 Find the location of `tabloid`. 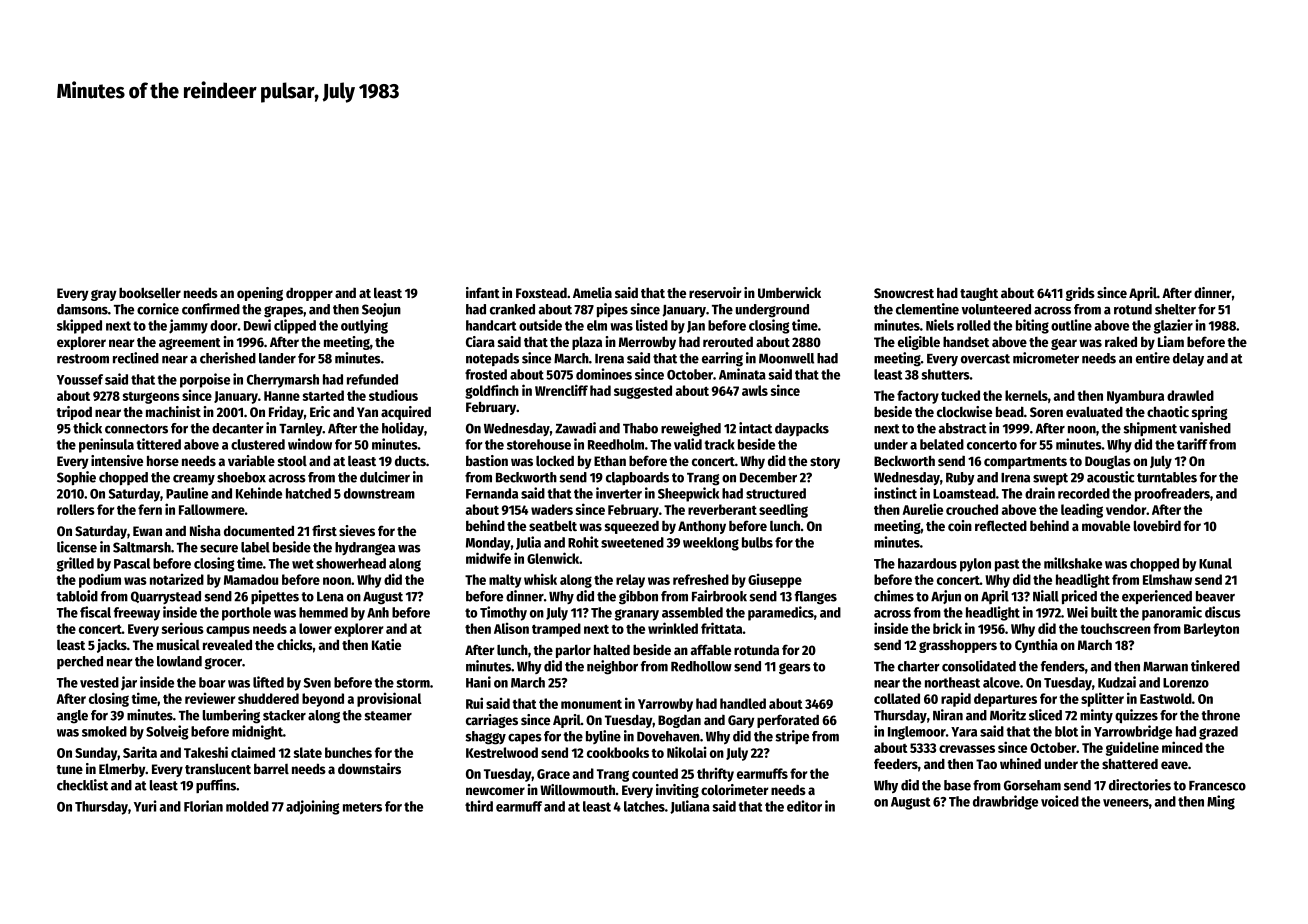

tabloid is located at coordinates (77, 596).
